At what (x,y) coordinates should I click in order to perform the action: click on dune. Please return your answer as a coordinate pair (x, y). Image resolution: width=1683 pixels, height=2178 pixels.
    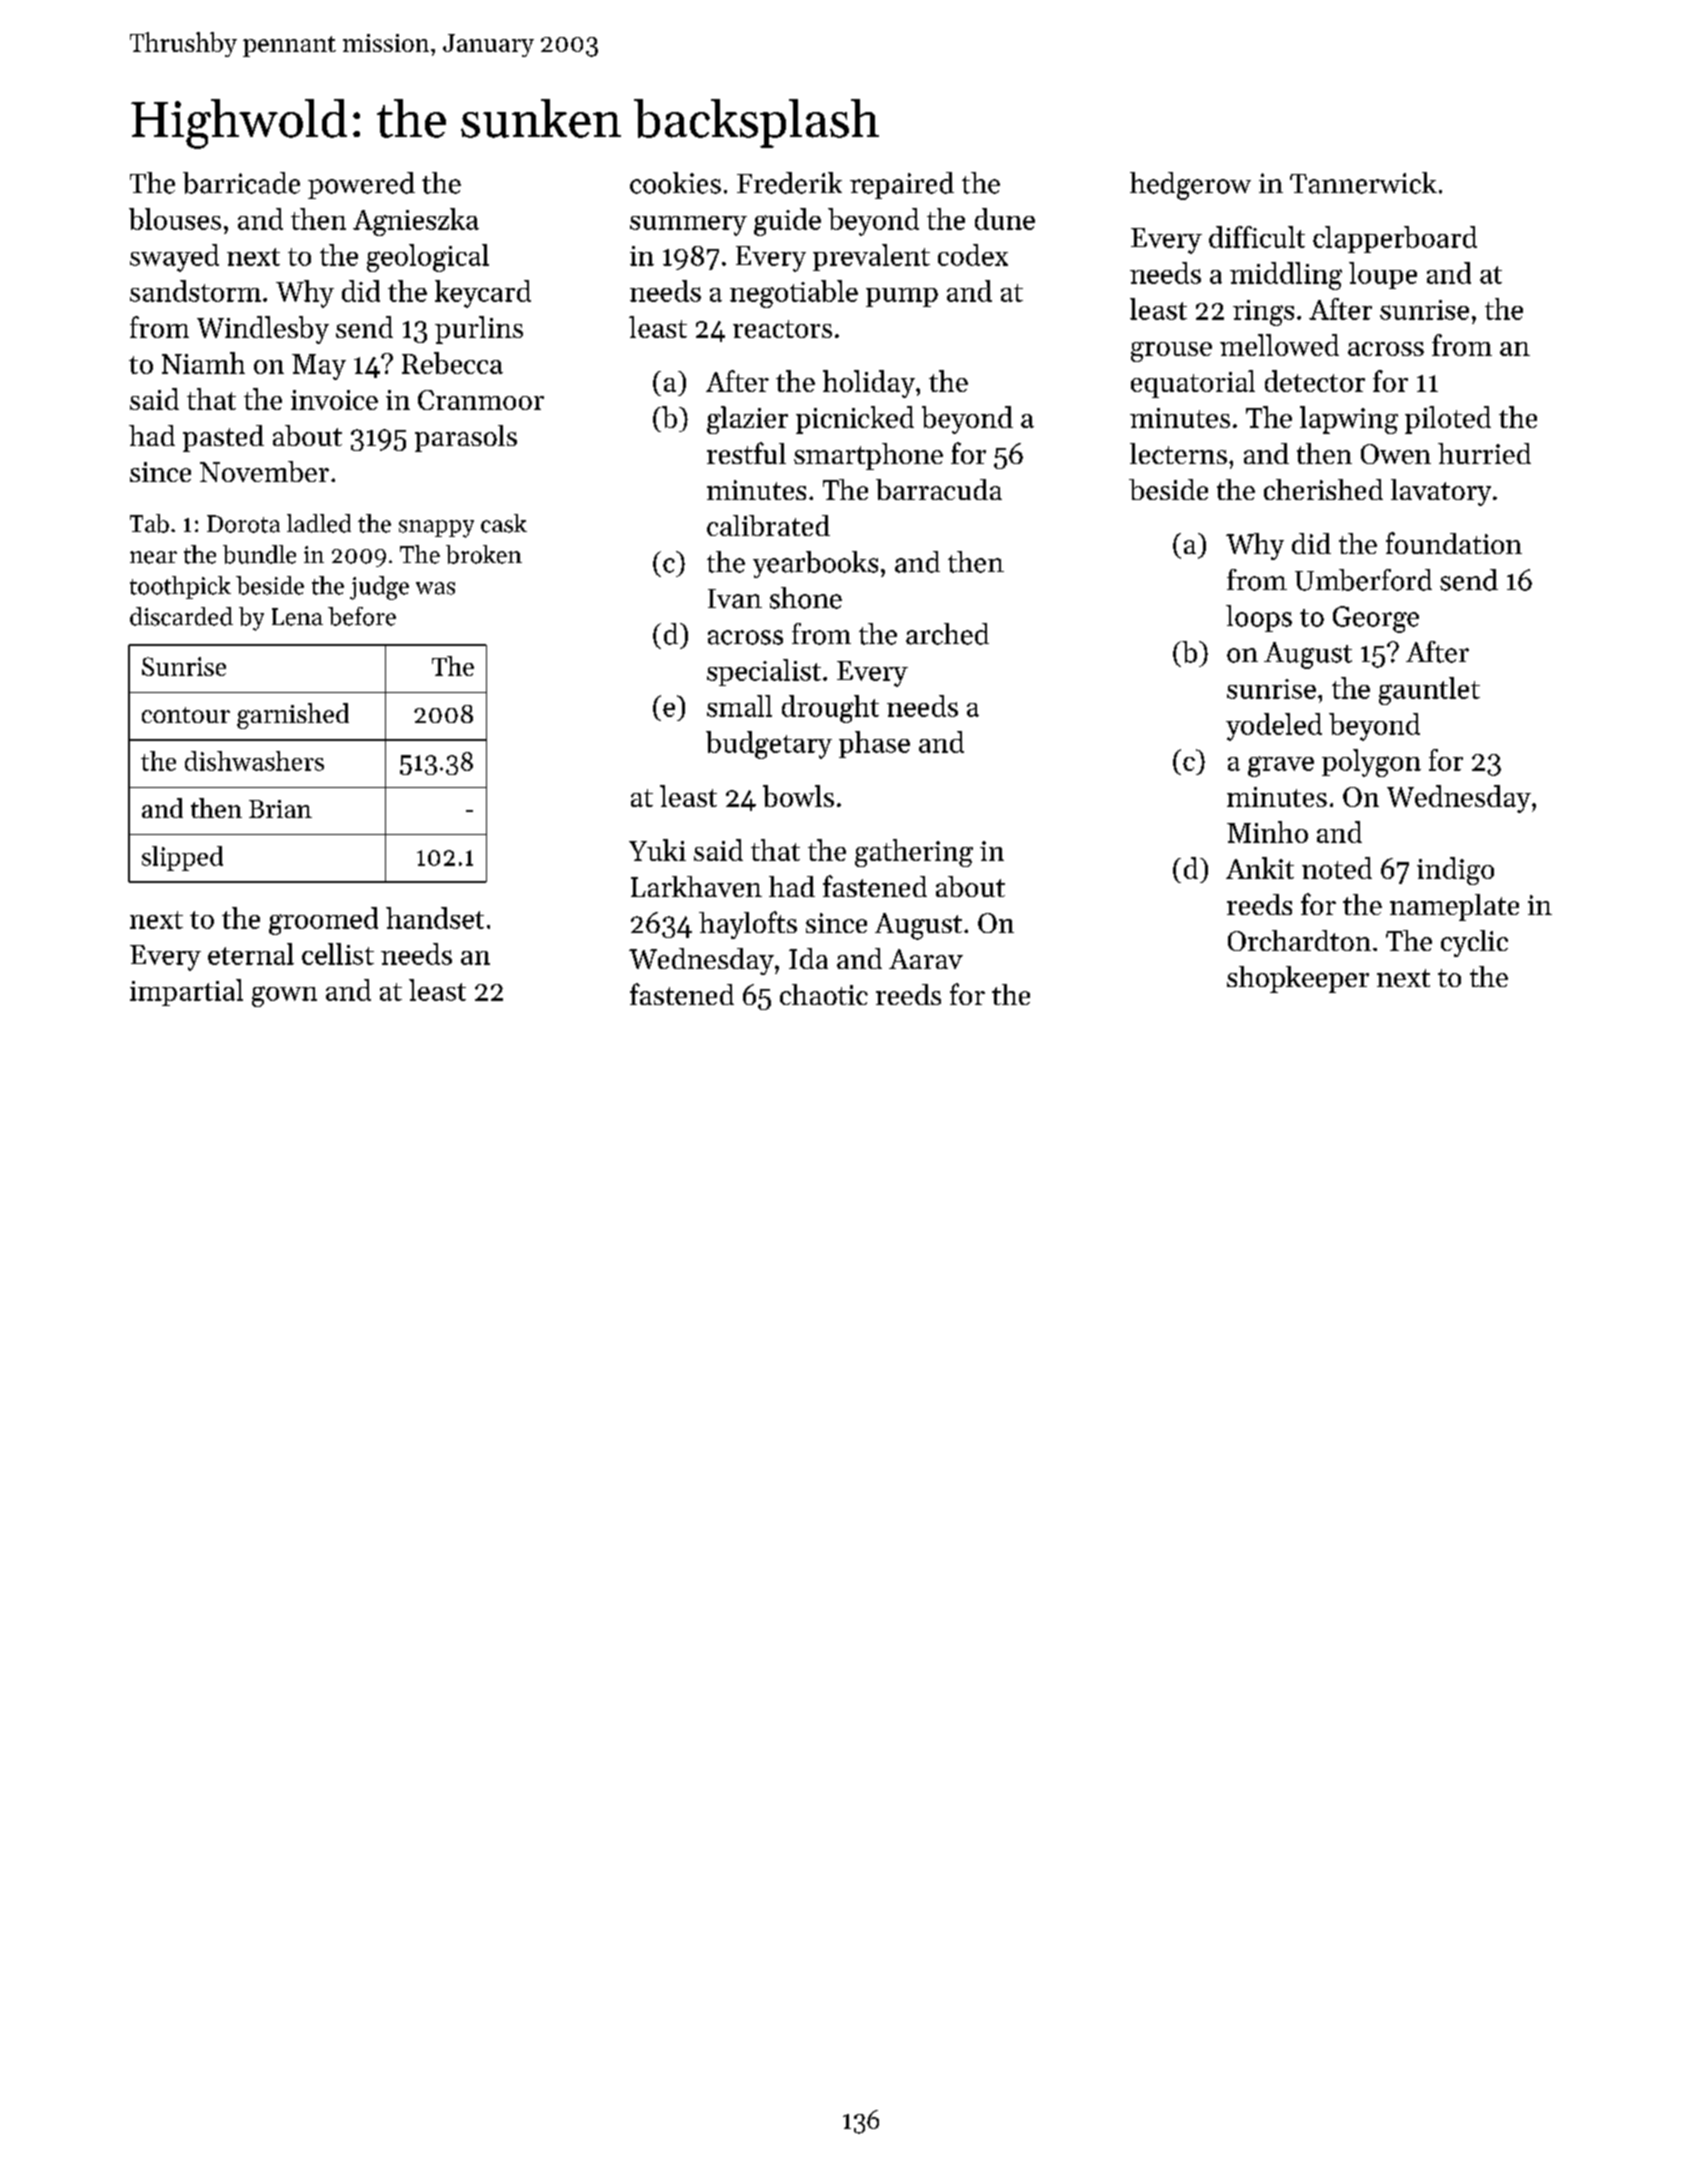
    Looking at the image, I should click on (1005, 219).
